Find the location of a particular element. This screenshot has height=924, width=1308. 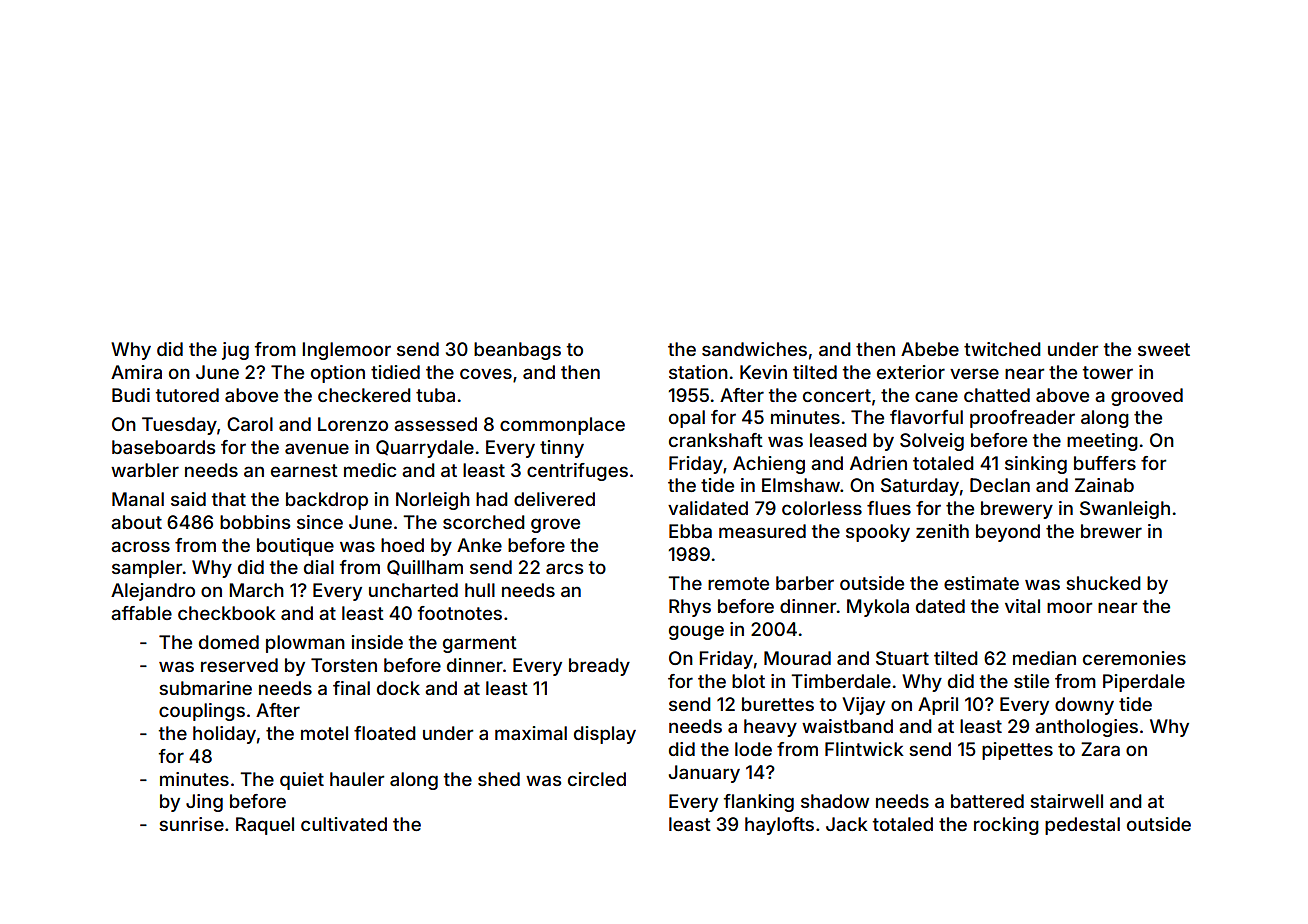

haylofts is located at coordinates (779, 826).
